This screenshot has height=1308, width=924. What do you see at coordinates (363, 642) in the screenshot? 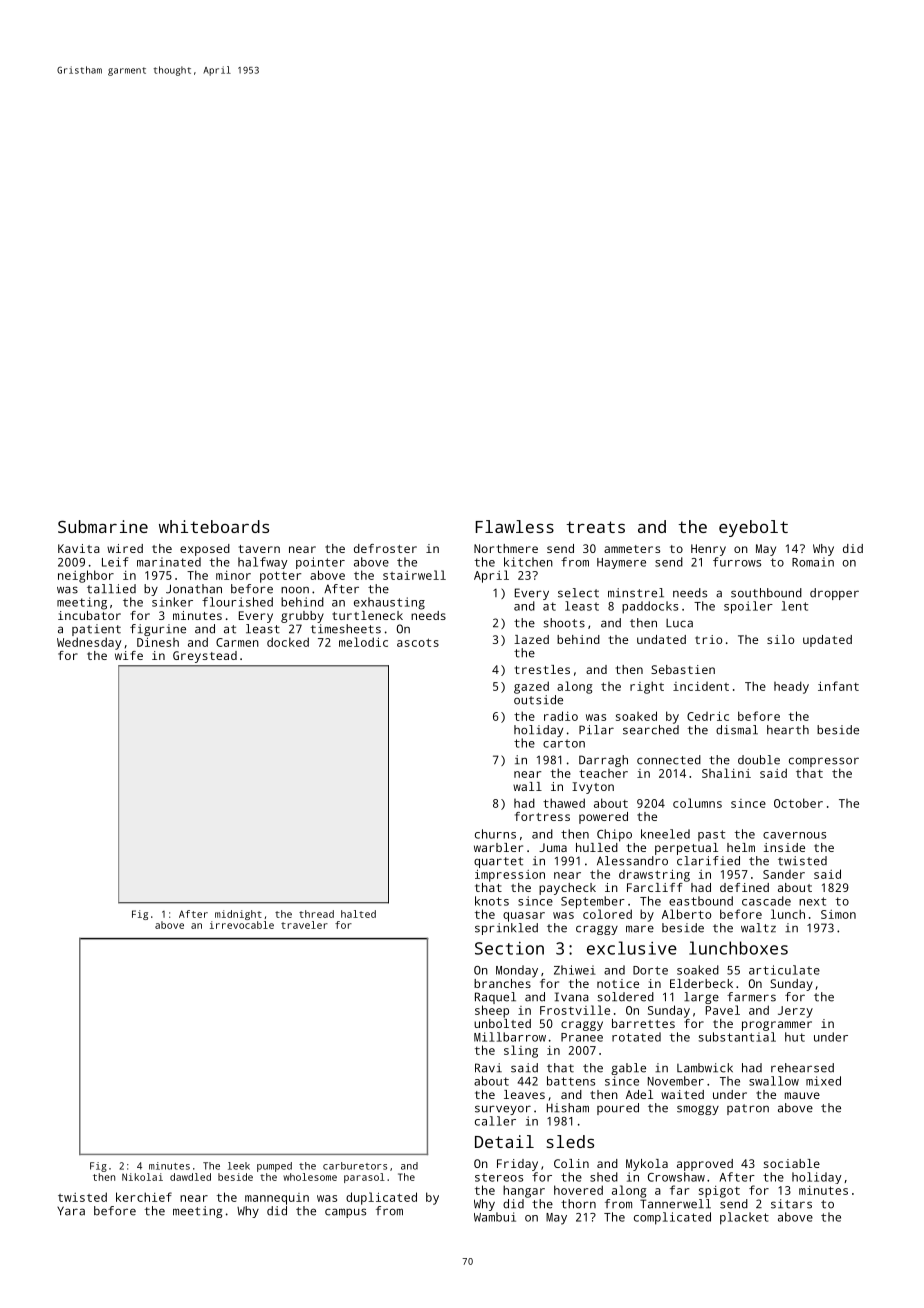
I see `melodic` at bounding box center [363, 642].
